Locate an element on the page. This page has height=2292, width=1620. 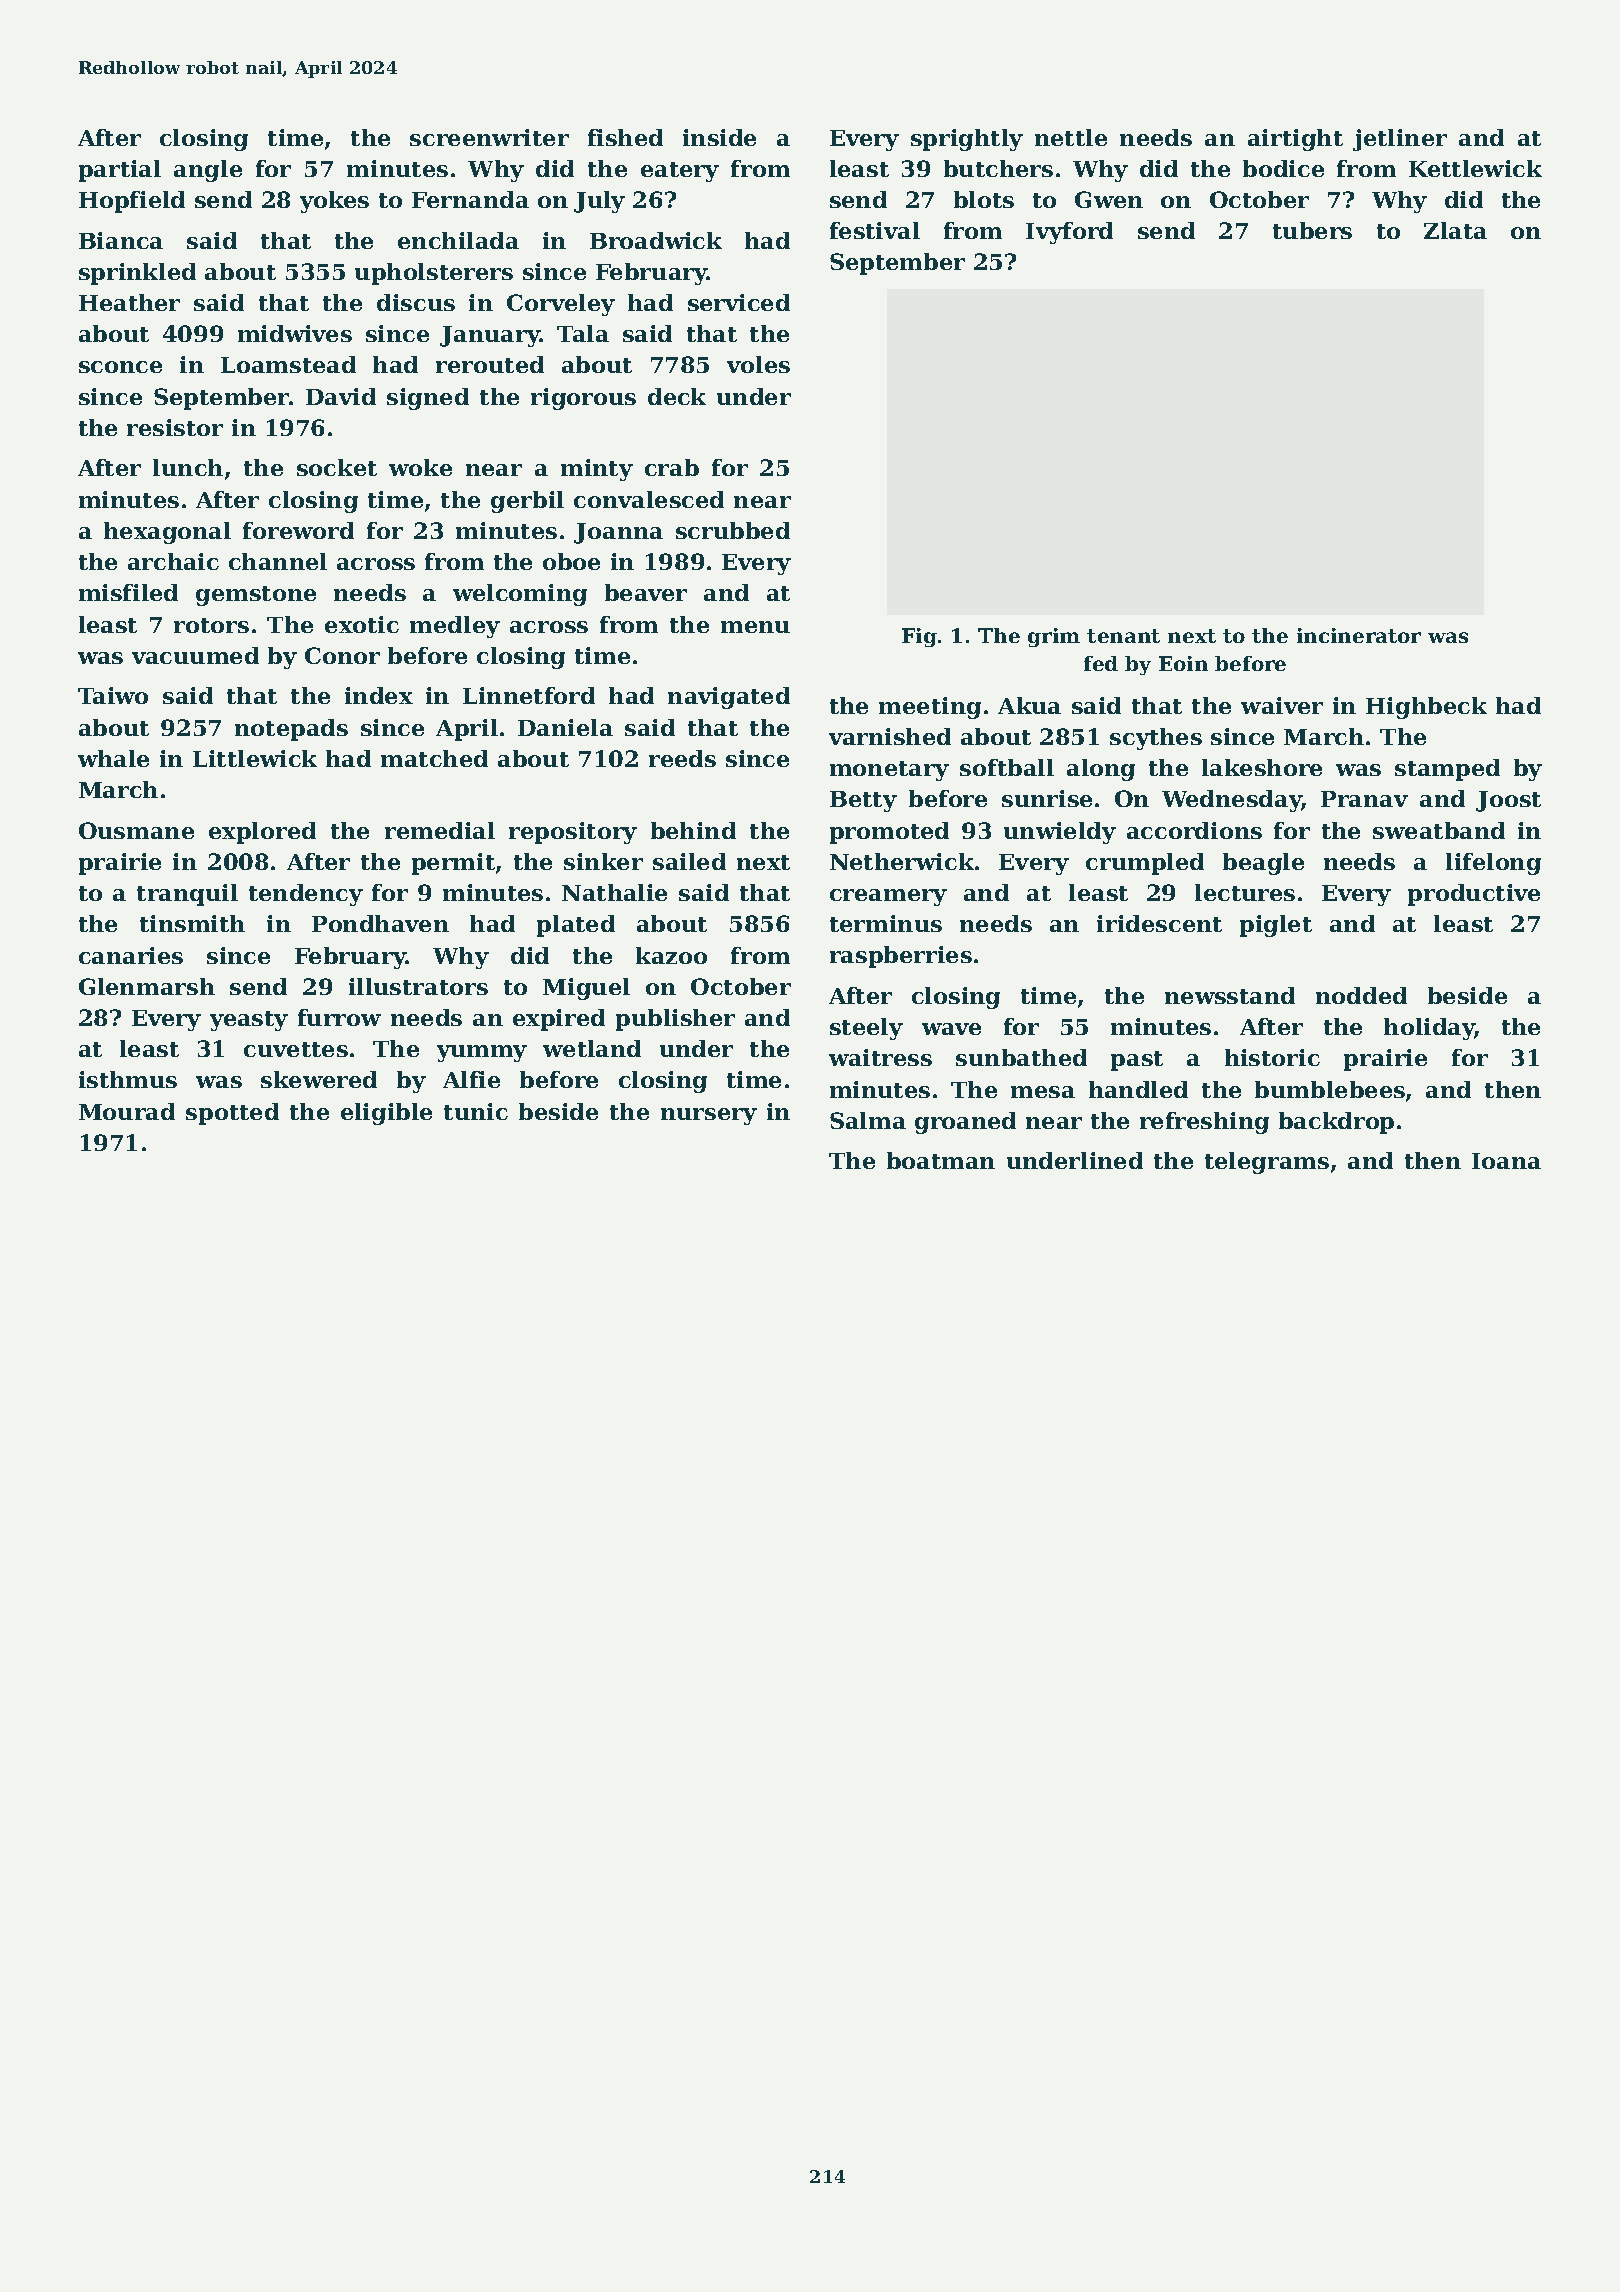
crumpled is located at coordinates (1145, 864).
